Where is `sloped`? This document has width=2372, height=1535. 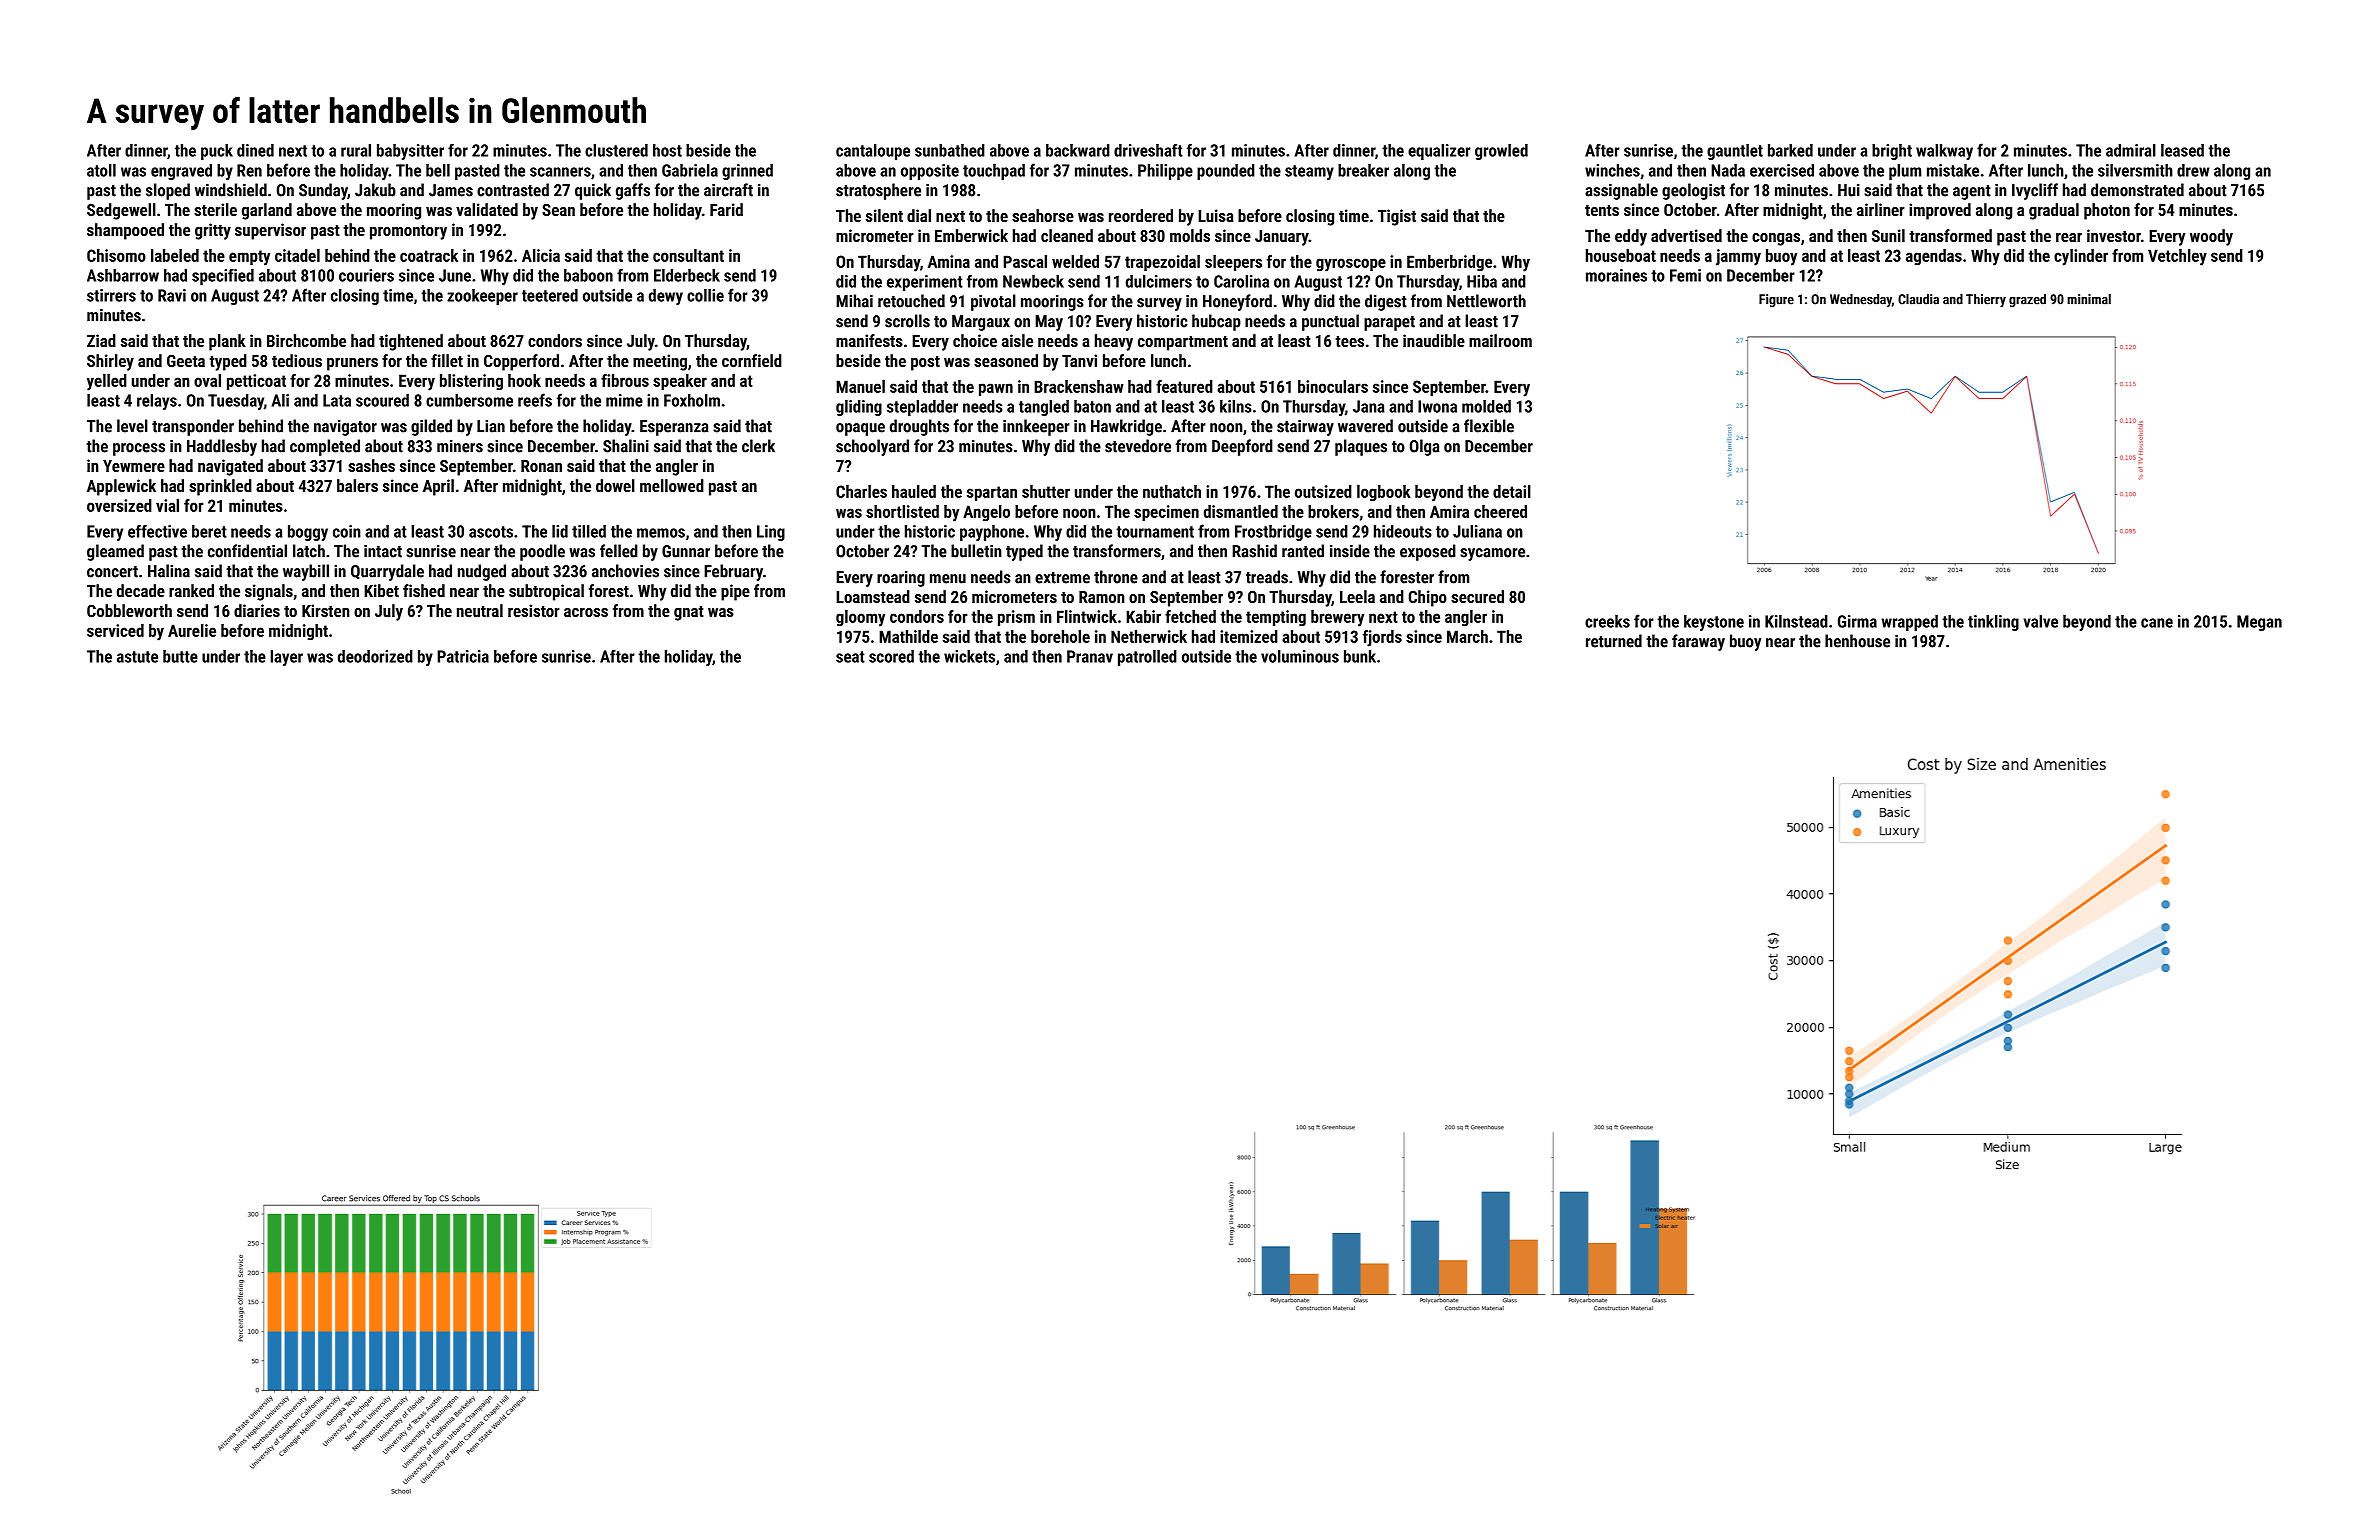 sloped is located at coordinates (168, 191).
